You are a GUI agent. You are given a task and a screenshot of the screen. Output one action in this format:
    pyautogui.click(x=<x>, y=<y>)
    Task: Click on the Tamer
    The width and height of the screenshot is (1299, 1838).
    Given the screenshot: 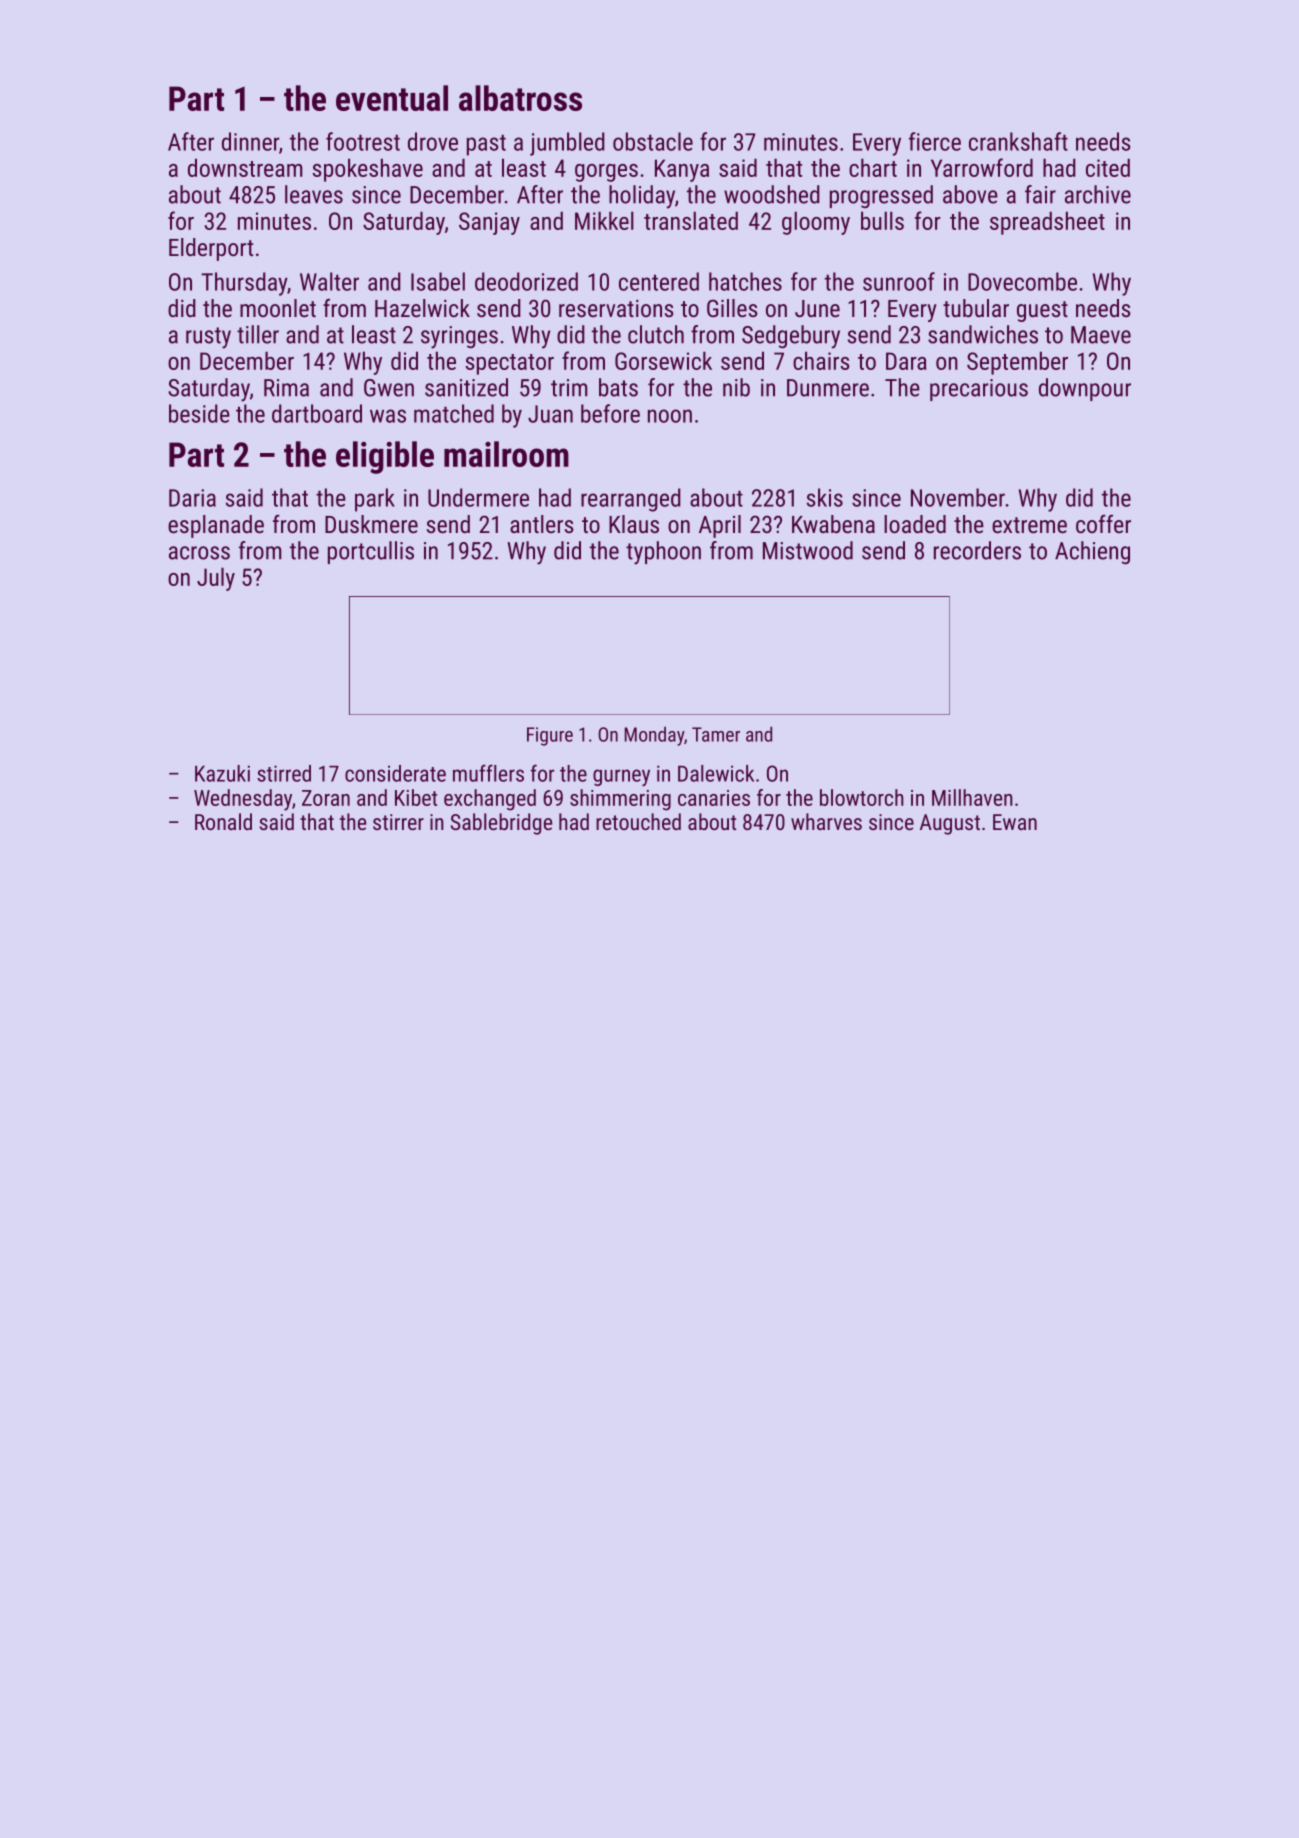 What is the action you would take?
    pyautogui.click(x=716, y=734)
